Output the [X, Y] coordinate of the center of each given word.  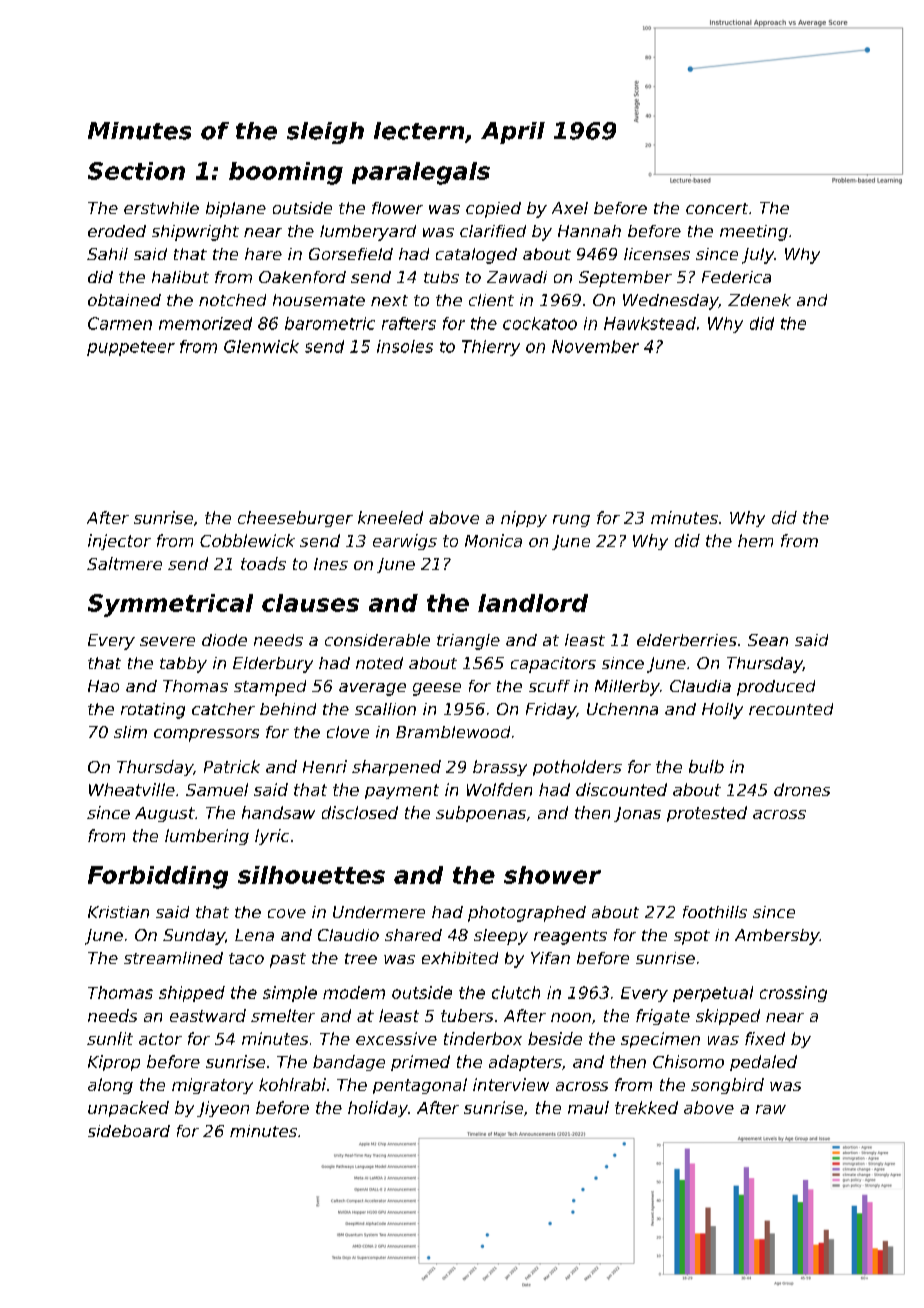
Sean [768, 640]
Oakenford [302, 277]
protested [707, 814]
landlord [533, 603]
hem [755, 540]
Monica [493, 540]
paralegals [421, 173]
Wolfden [499, 789]
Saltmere [124, 563]
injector [119, 542]
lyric [272, 837]
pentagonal [420, 1086]
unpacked [128, 1109]
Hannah [589, 231]
